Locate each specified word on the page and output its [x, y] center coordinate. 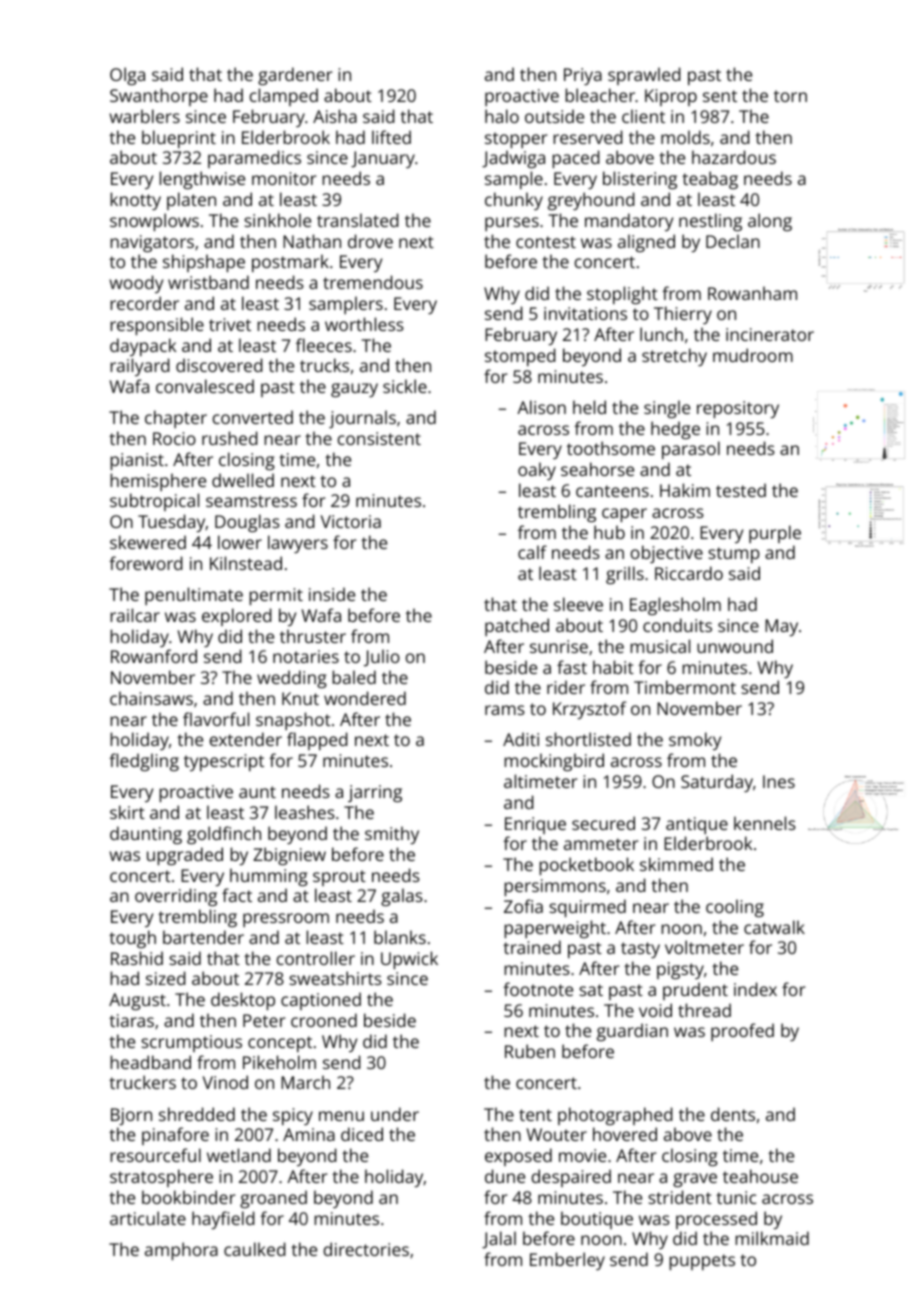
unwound [735, 646]
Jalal [499, 1240]
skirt [127, 812]
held [589, 407]
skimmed [676, 864]
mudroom [753, 355]
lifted [391, 137]
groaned [273, 1199]
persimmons [555, 887]
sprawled [644, 76]
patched [517, 627]
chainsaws [151, 698]
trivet [230, 324]
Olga [127, 76]
